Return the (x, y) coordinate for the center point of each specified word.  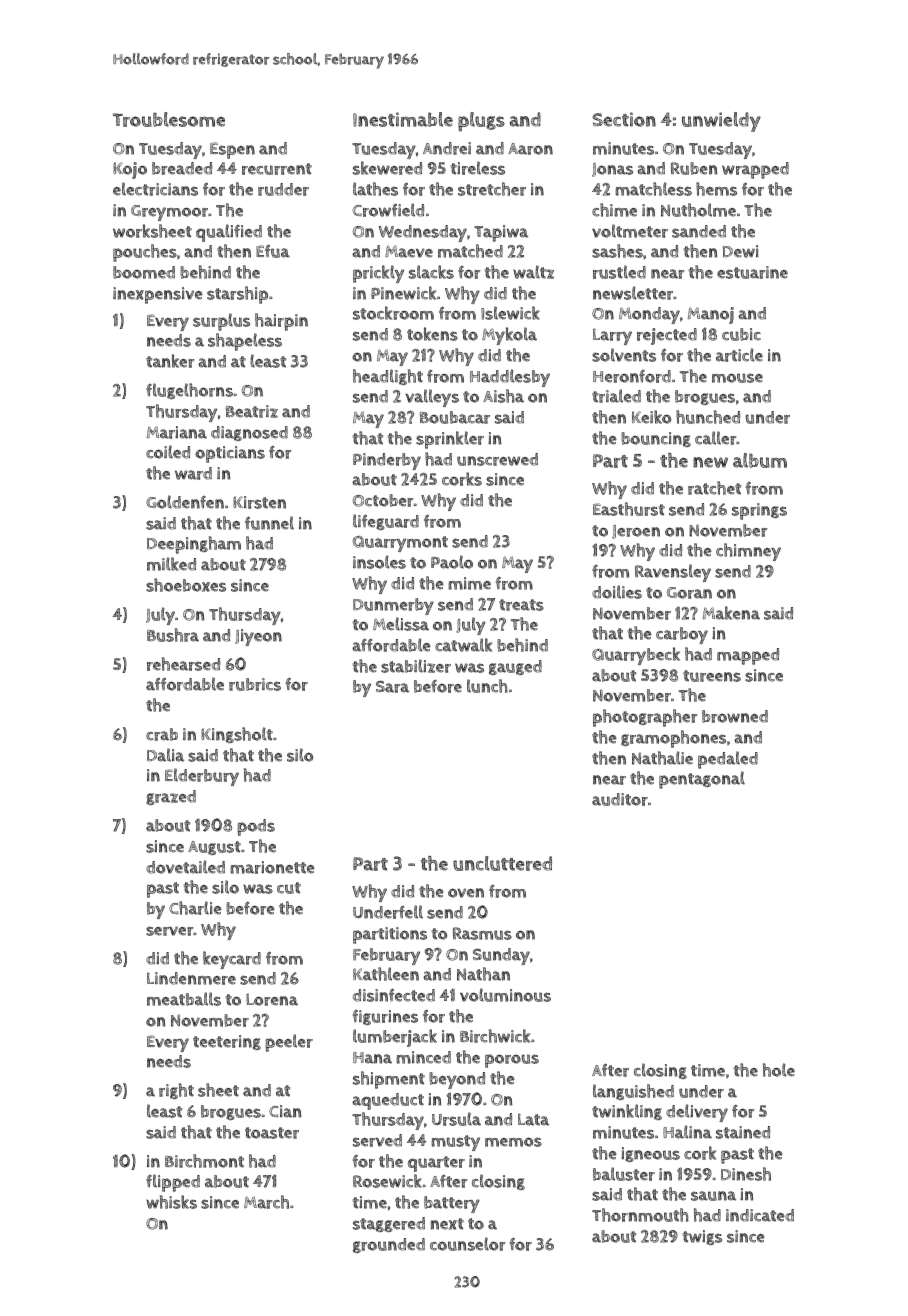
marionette (272, 867)
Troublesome (169, 119)
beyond (457, 1080)
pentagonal (702, 780)
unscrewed (497, 459)
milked (171, 564)
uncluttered (502, 863)
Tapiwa (501, 233)
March (266, 1202)
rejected (667, 336)
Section (624, 119)
